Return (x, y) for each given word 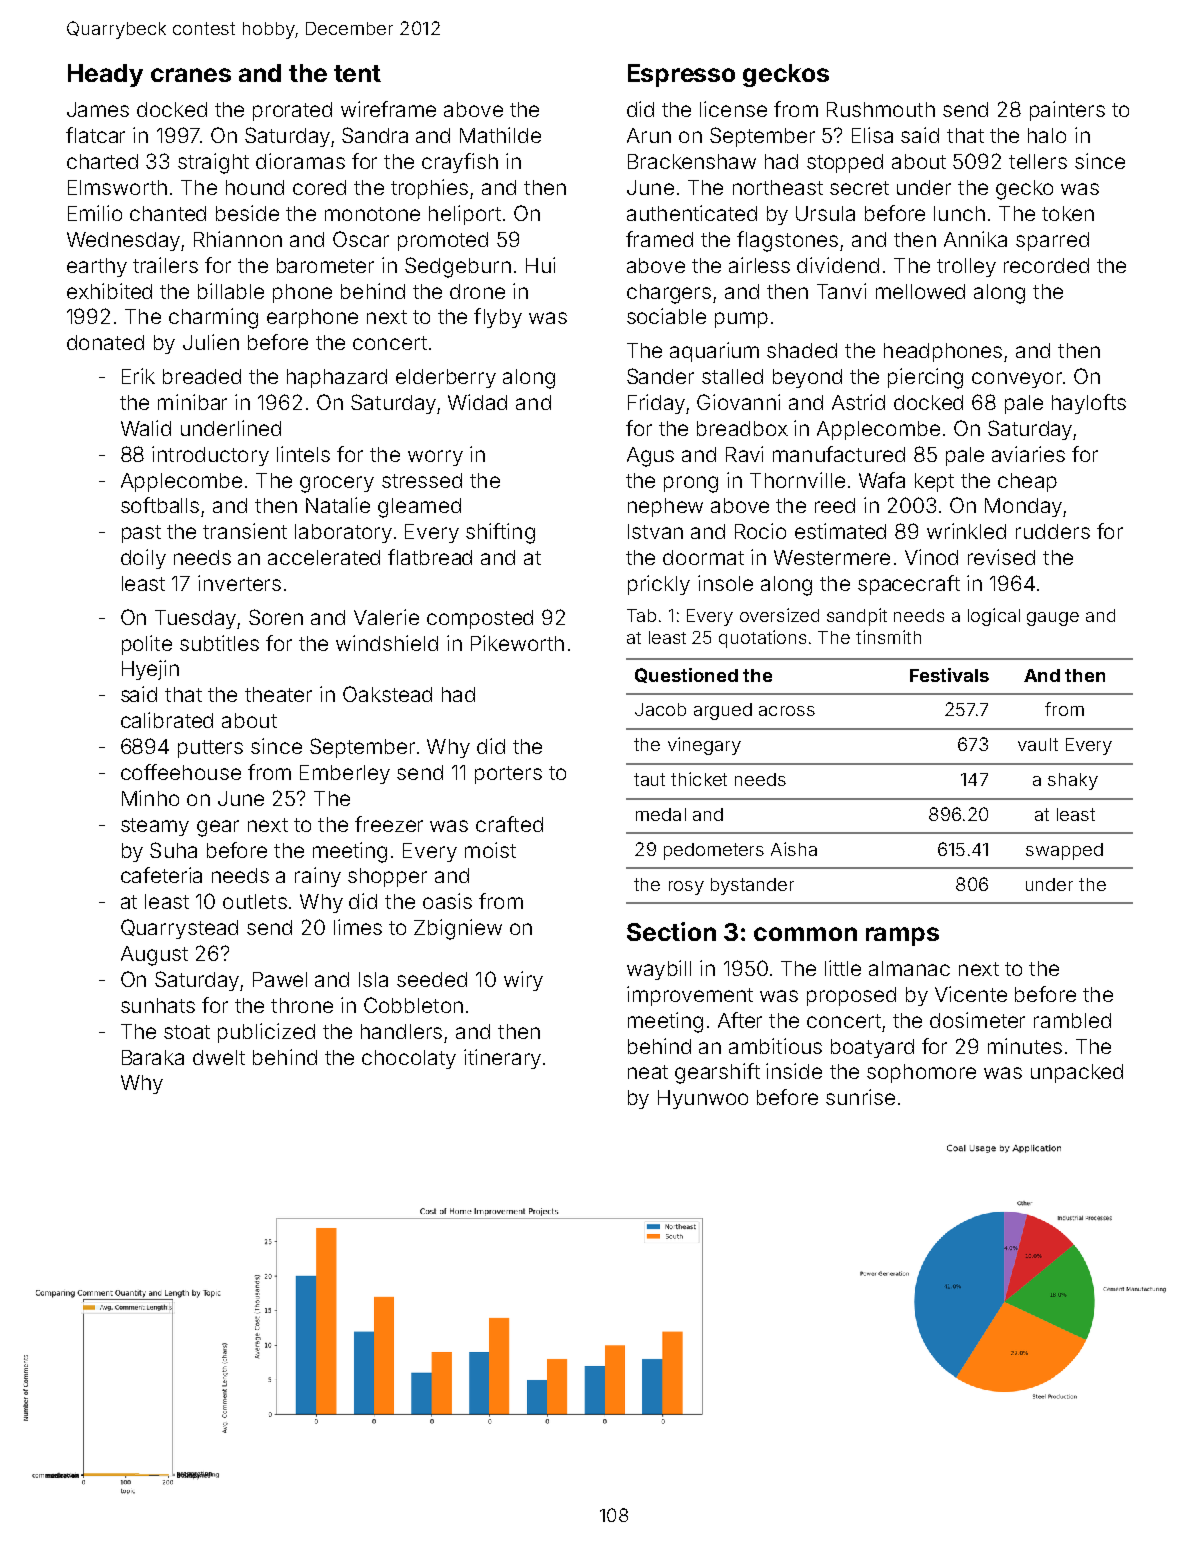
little (843, 968)
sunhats (158, 1005)
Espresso (681, 75)
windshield (387, 643)
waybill (659, 970)
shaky (1073, 781)
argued (723, 711)
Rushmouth (881, 109)
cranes (191, 75)
